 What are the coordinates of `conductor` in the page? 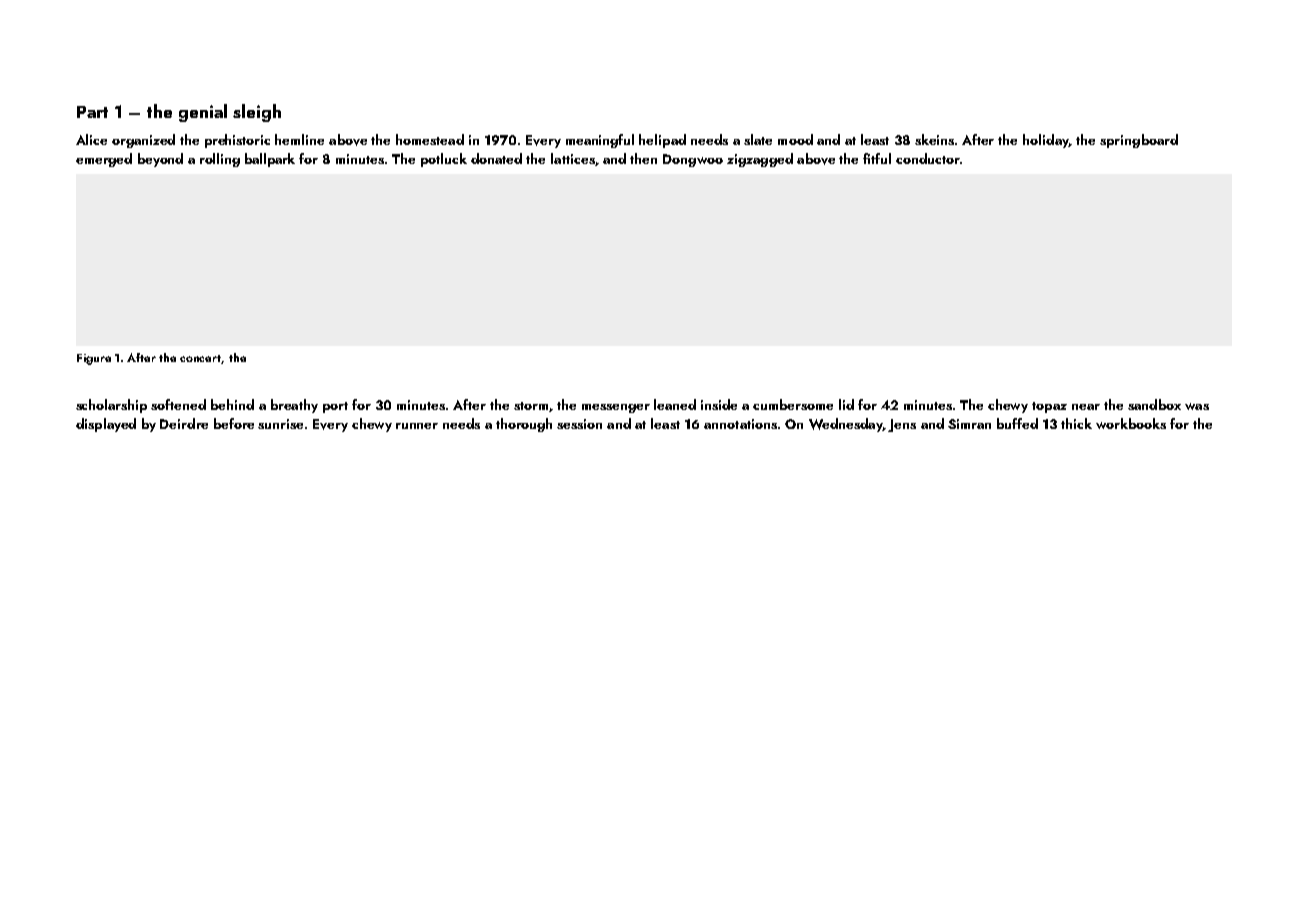 It's located at (928, 158).
